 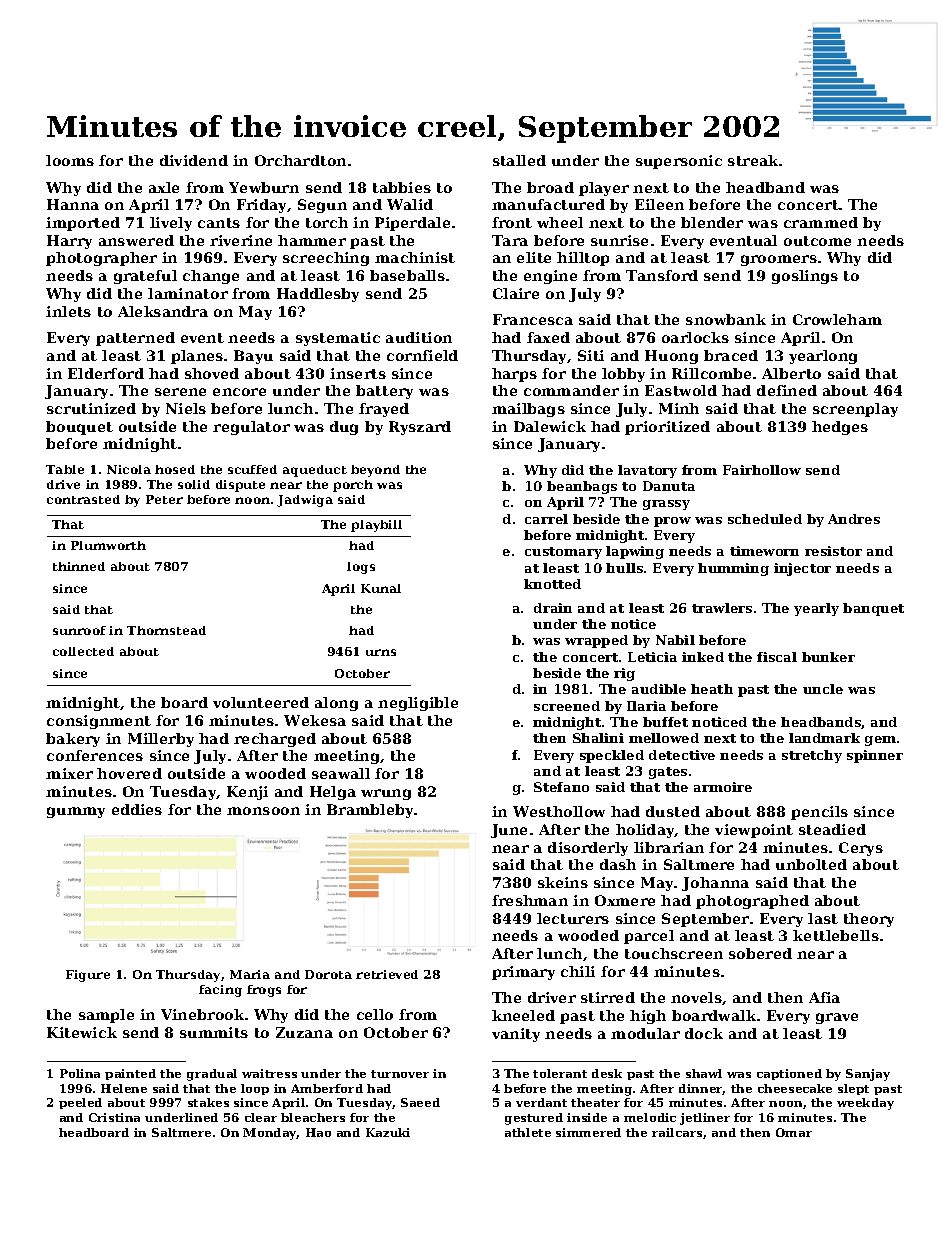 What do you see at coordinates (779, 260) in the document?
I see `groomers` at bounding box center [779, 260].
